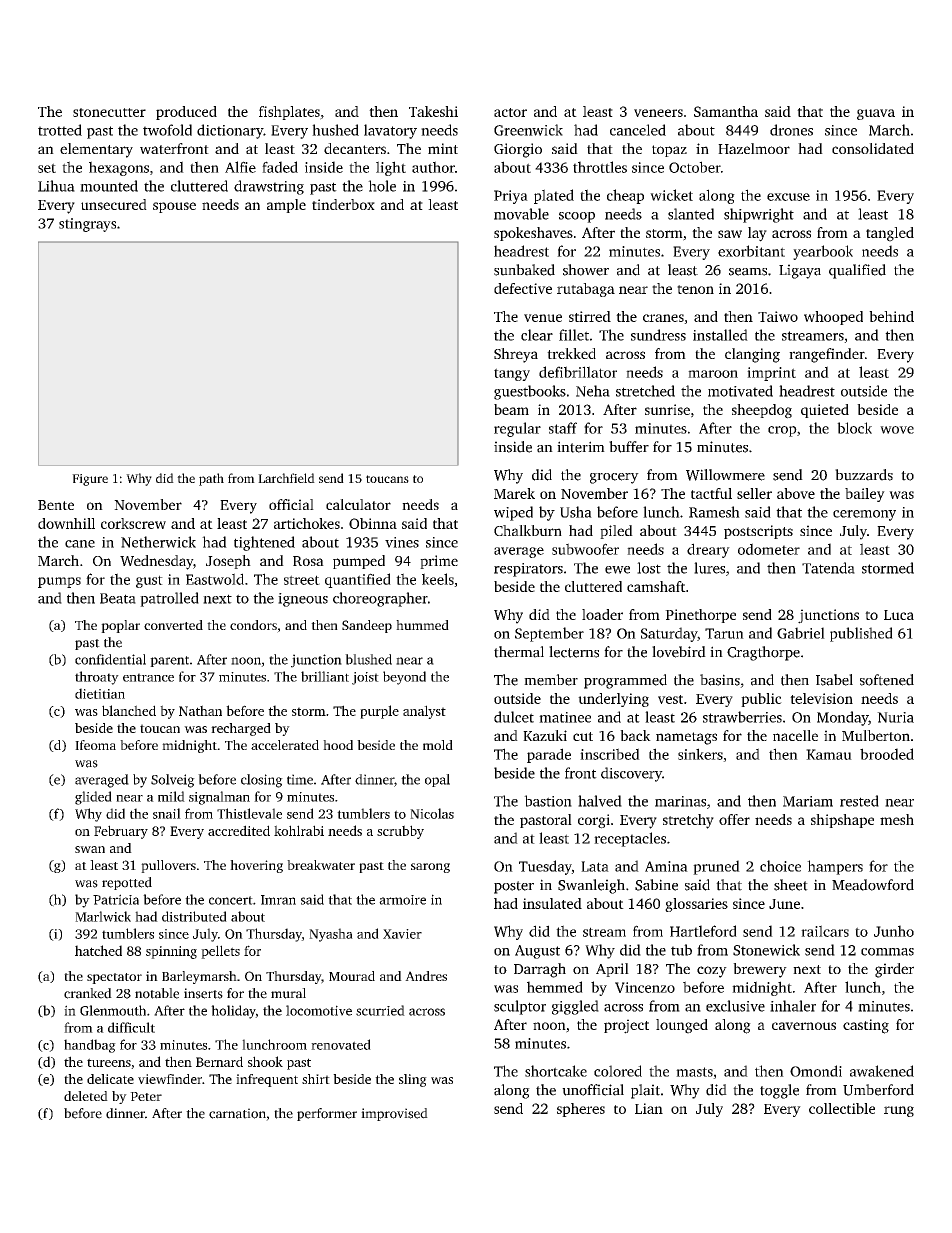 The width and height of the screenshot is (952, 1233). What do you see at coordinates (422, 625) in the screenshot?
I see `hummed` at bounding box center [422, 625].
